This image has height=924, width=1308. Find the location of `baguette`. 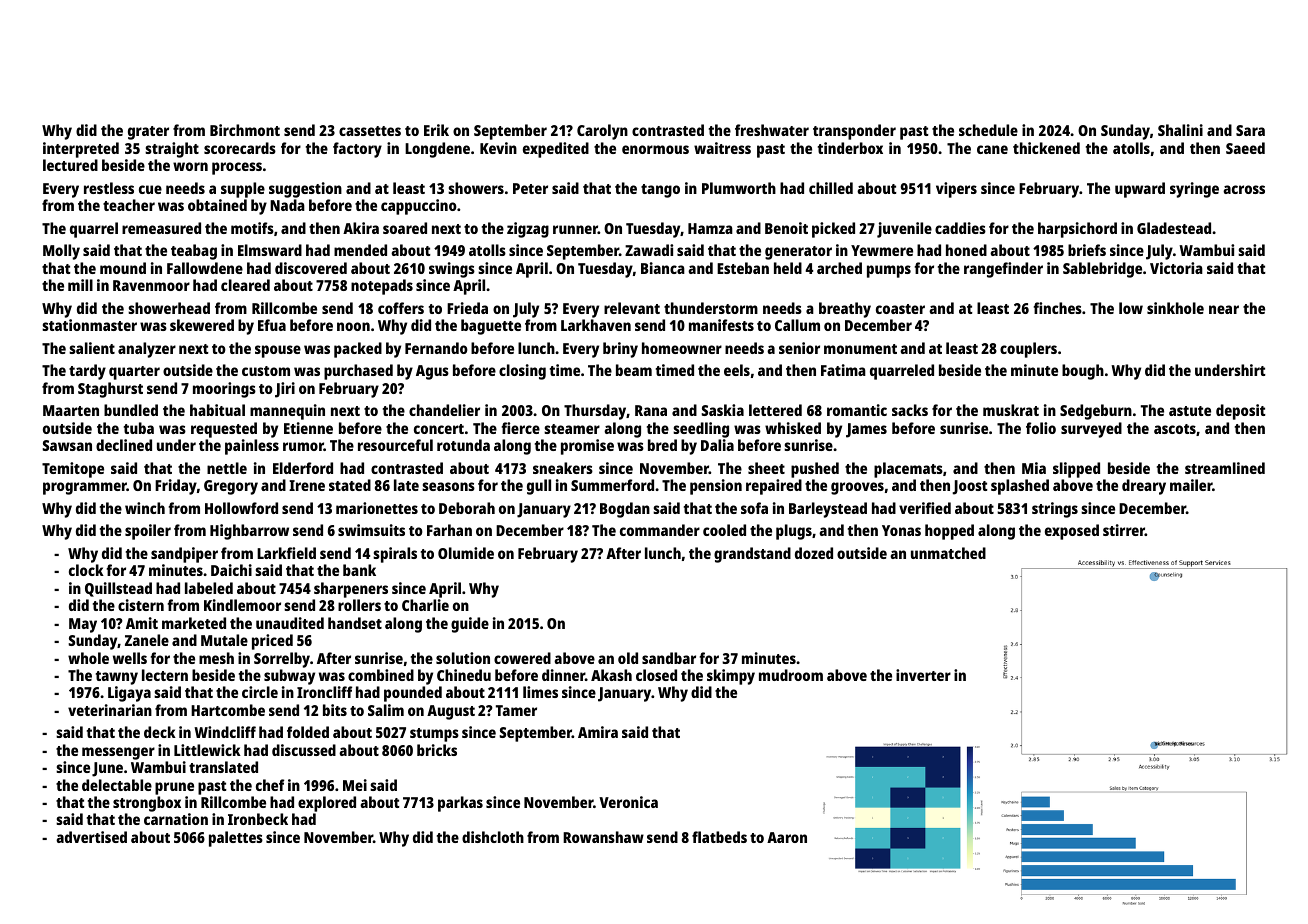

baguette is located at coordinates (491, 327).
